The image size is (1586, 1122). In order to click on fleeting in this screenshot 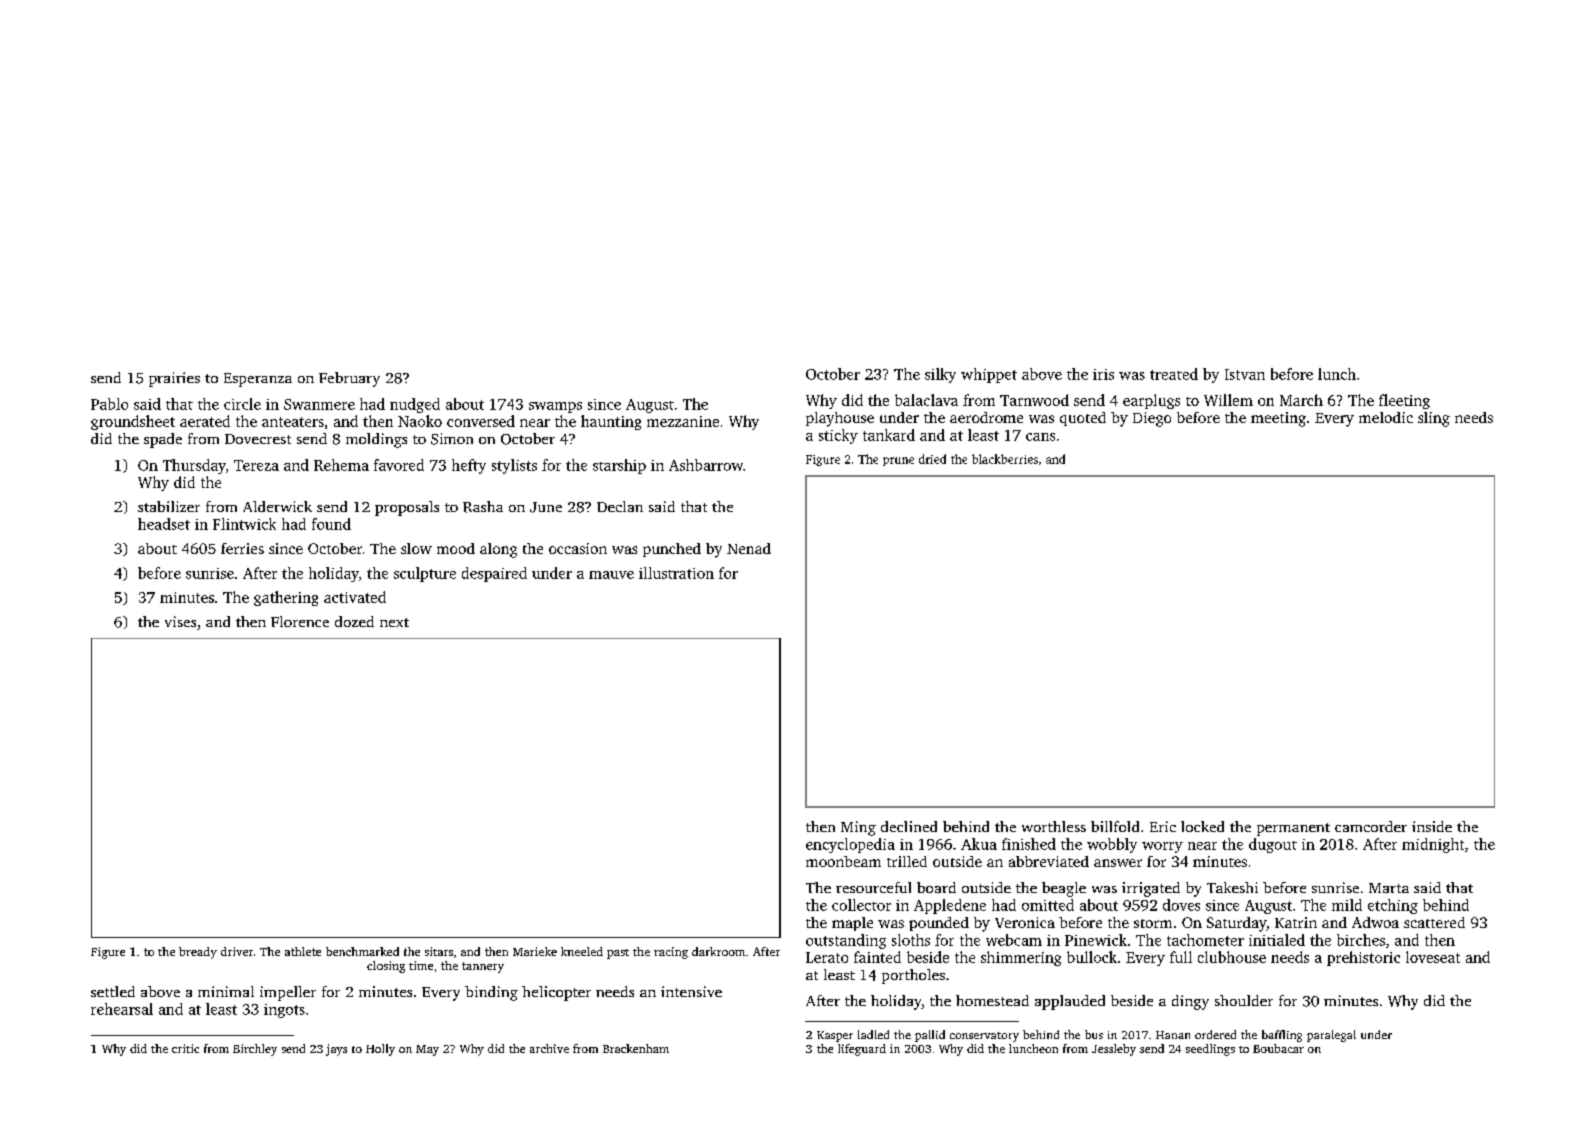, I will do `click(1404, 401)`.
